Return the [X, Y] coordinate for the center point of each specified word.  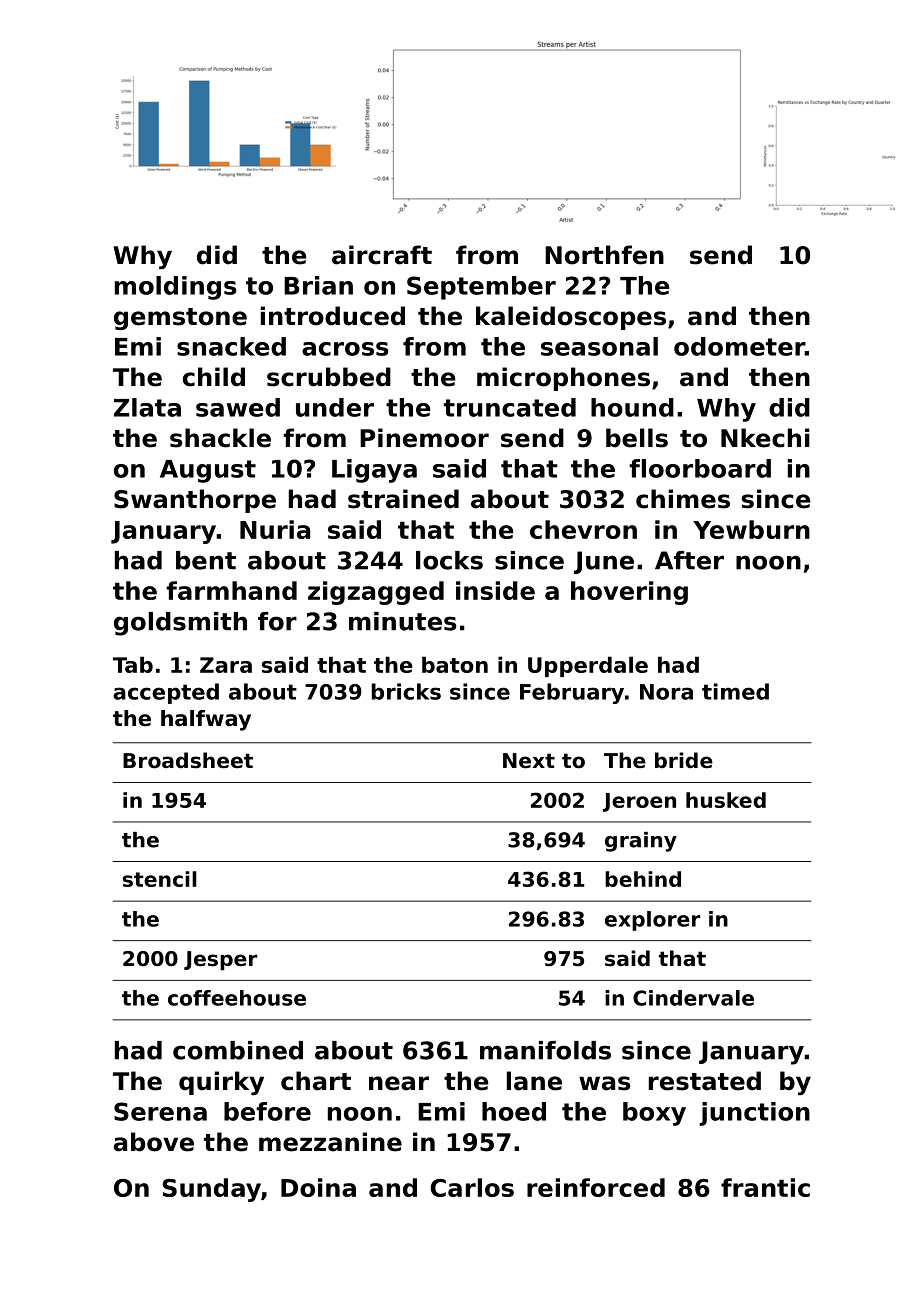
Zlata [147, 407]
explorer [652, 921]
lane [534, 1081]
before [267, 1111]
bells [637, 438]
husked [726, 800]
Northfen [604, 255]
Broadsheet [188, 760]
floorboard [700, 468]
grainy [641, 842]
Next [529, 761]
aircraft [382, 255]
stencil [160, 879]
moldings [176, 288]
